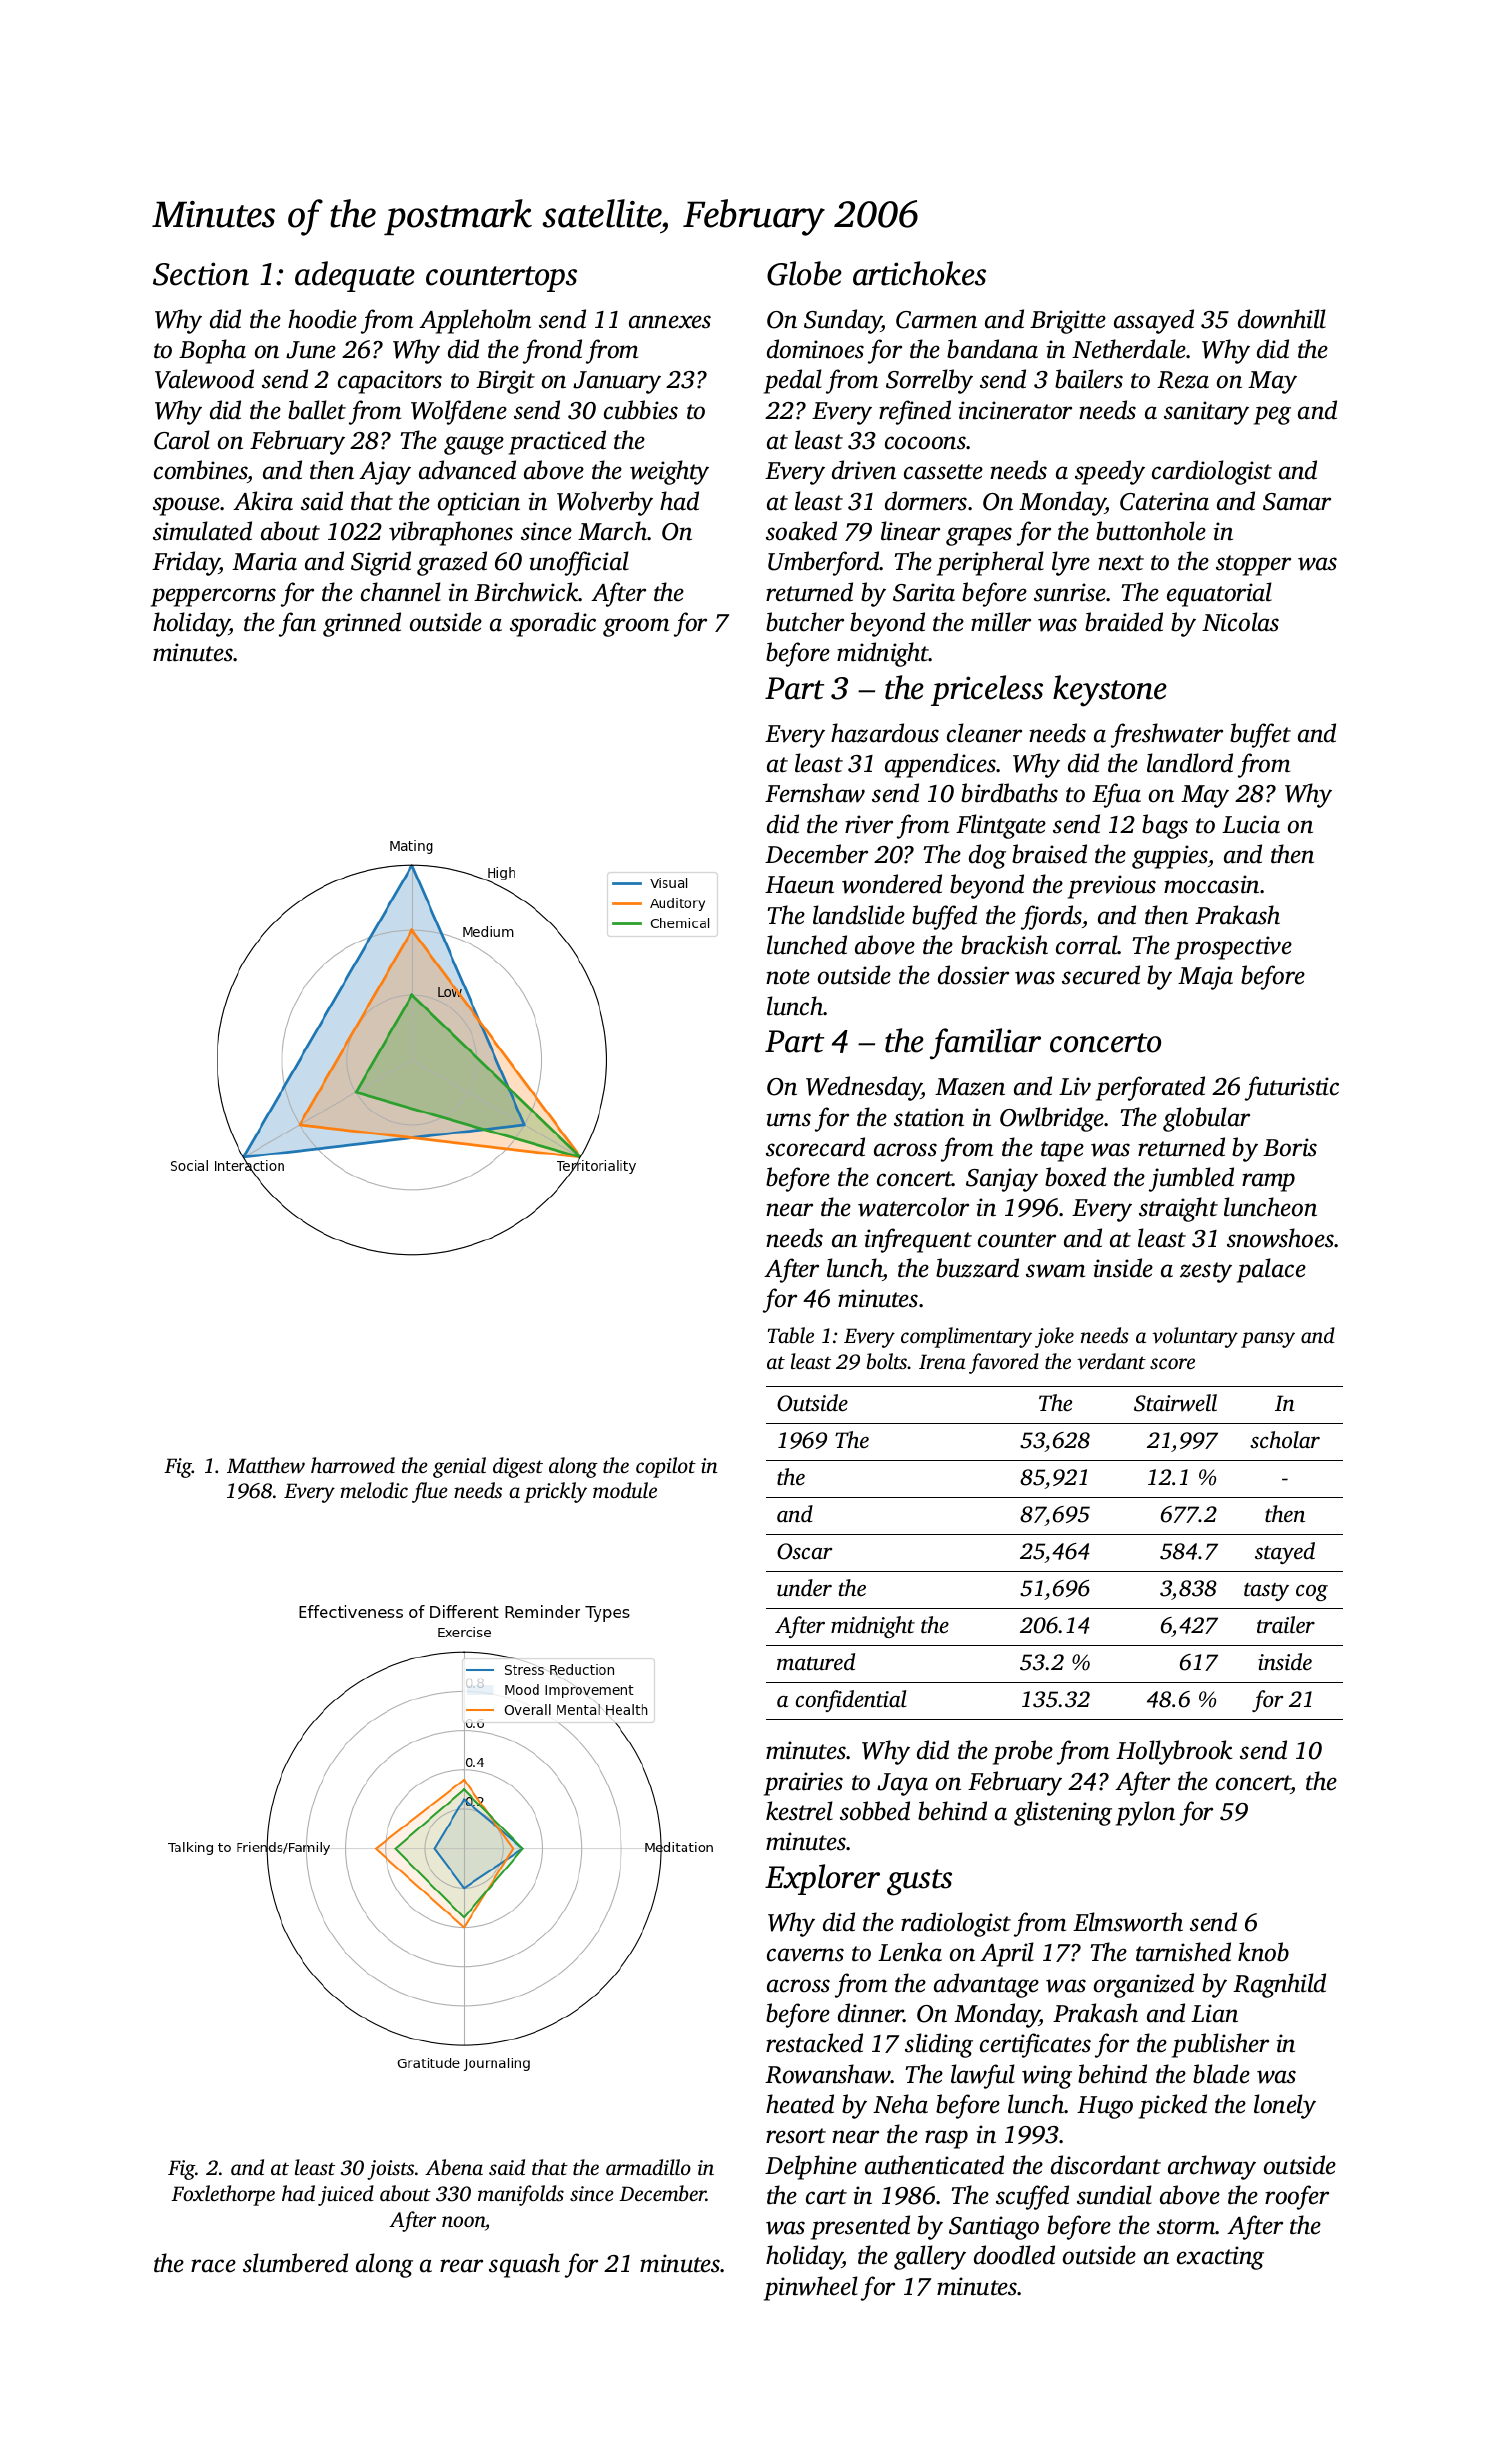  I want to click on Foxlethorpe, so click(223, 2195).
